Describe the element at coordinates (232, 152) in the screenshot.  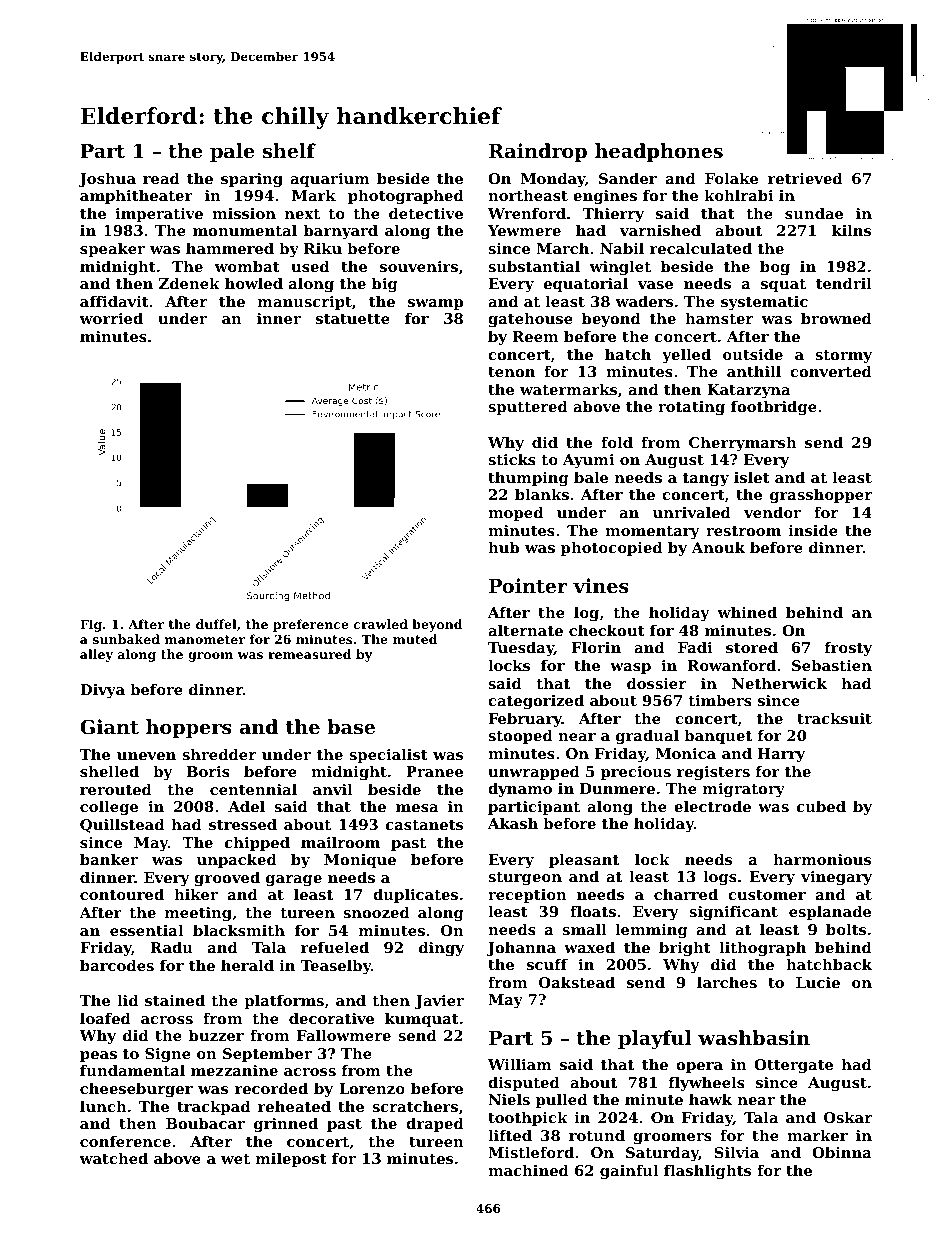
I see `pale` at that location.
